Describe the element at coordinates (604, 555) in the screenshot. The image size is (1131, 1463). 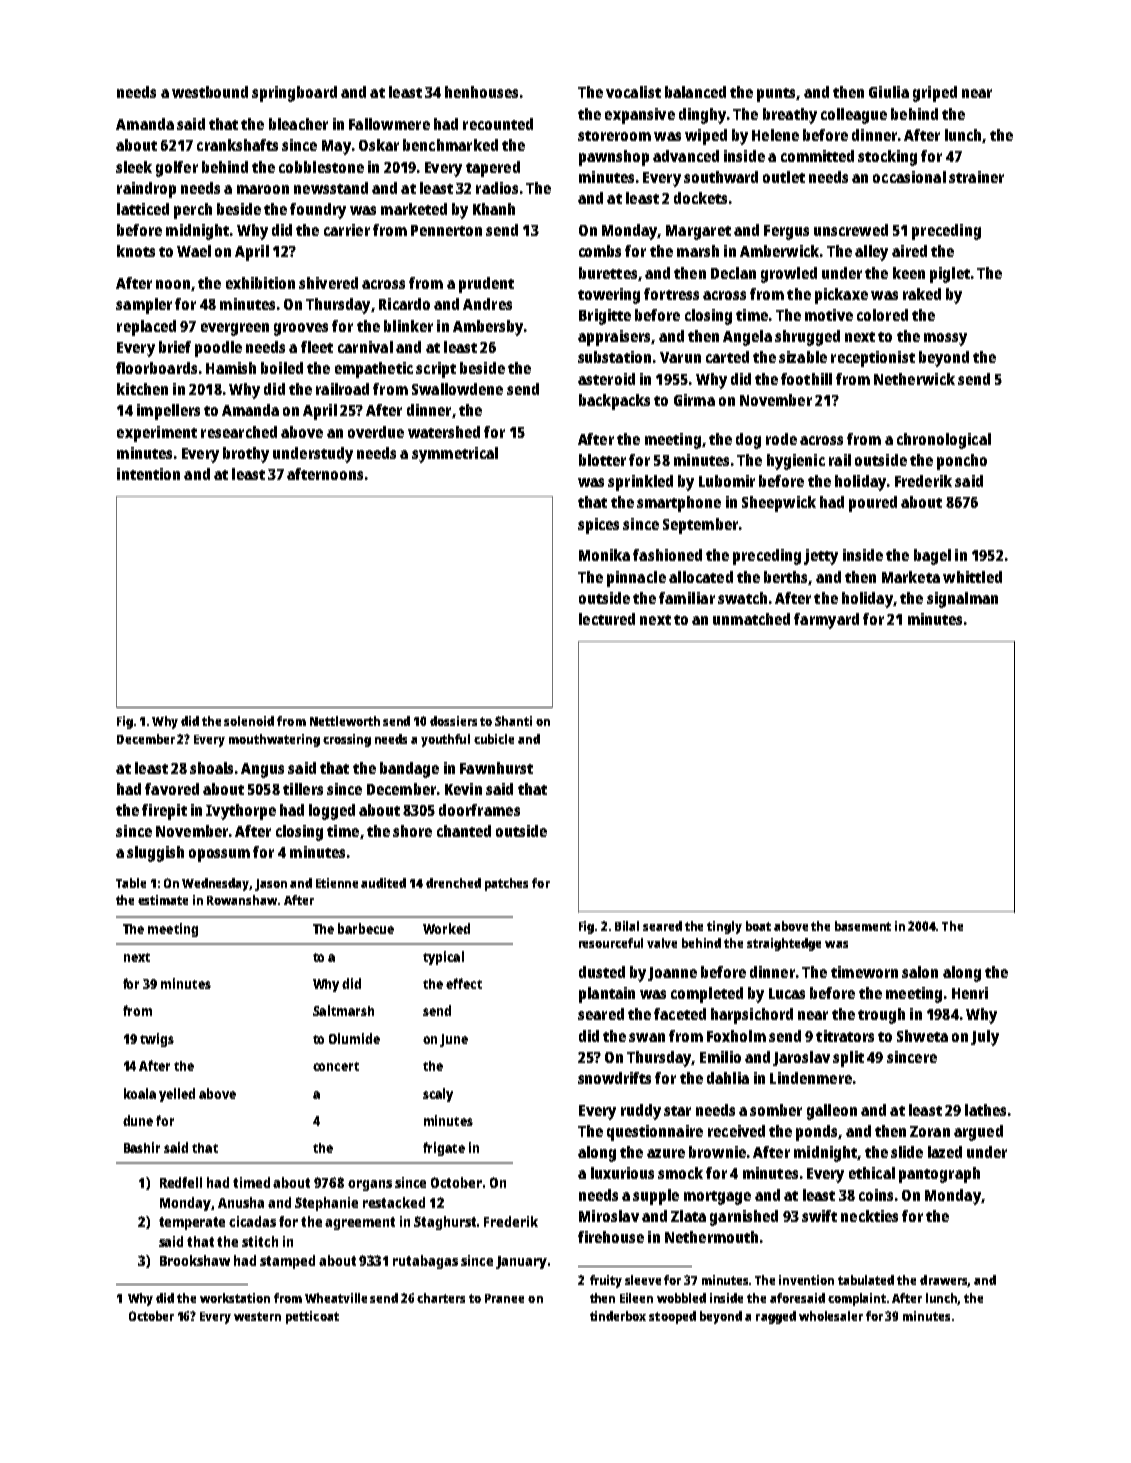
I see `Monika` at that location.
